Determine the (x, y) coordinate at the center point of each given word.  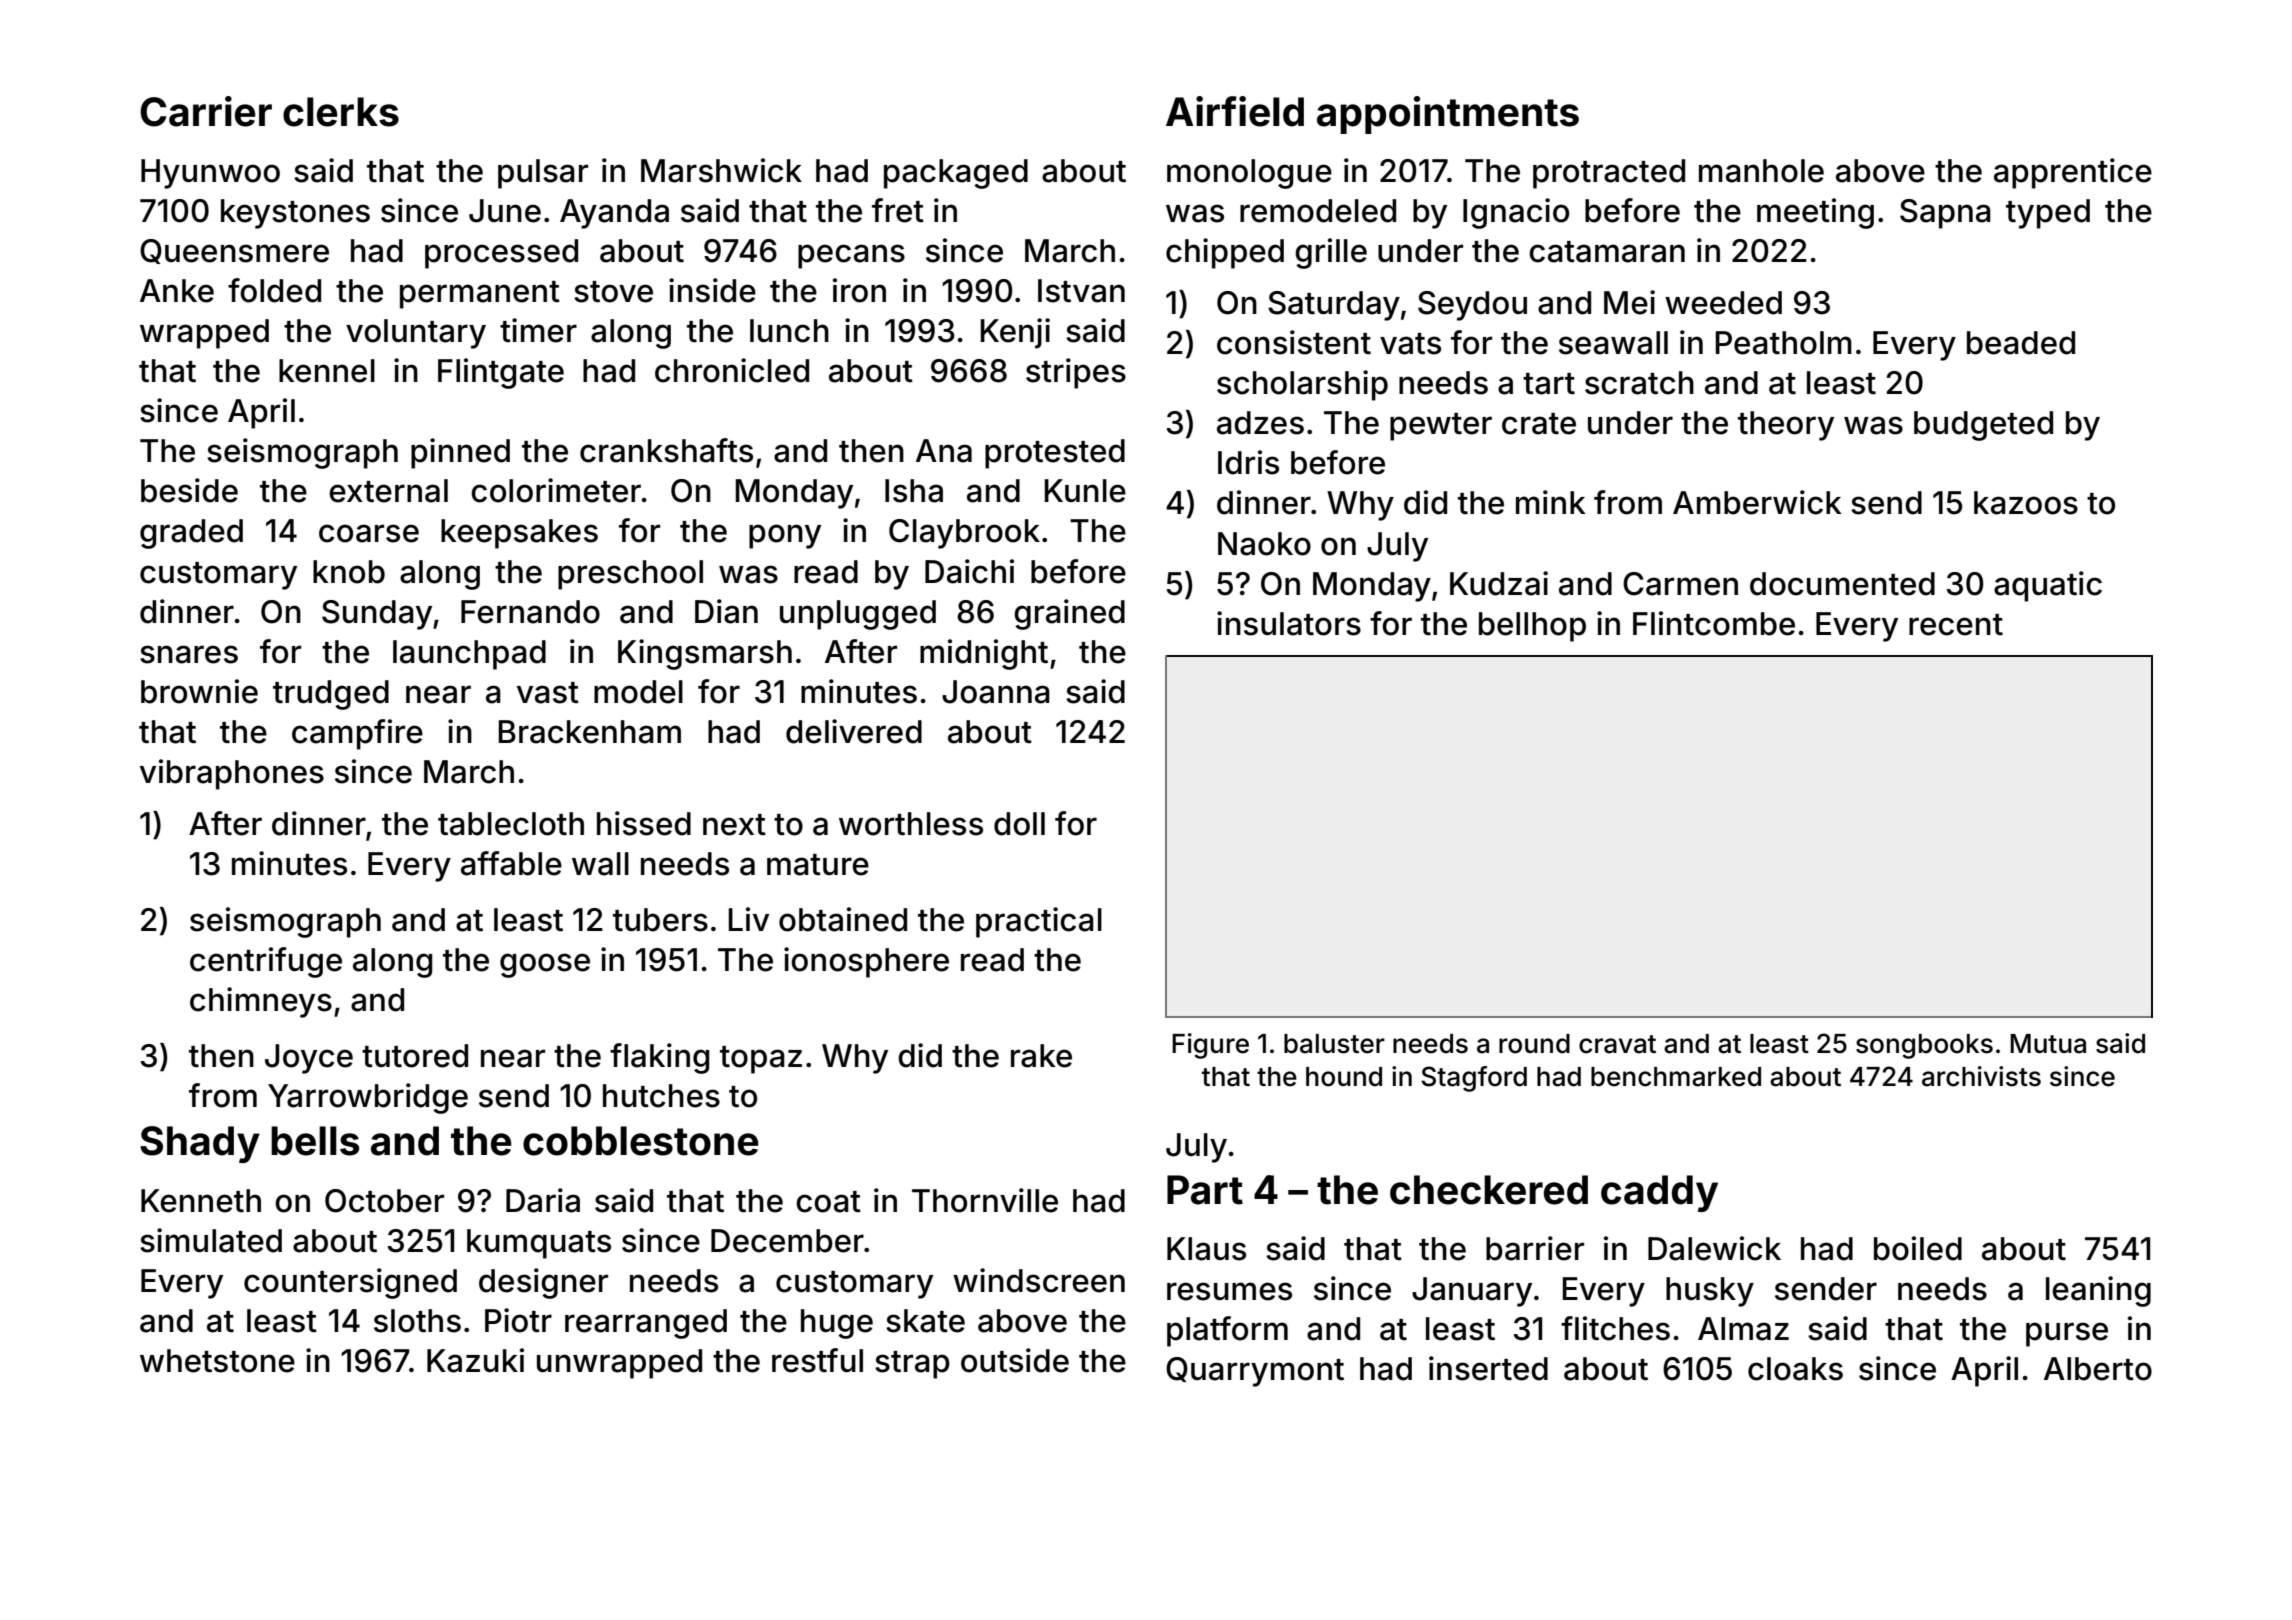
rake (1041, 1056)
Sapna (1945, 214)
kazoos (2026, 503)
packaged (956, 174)
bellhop (1532, 627)
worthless (911, 824)
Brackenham (589, 732)
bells (315, 1141)
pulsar (543, 174)
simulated (211, 1240)
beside (189, 490)
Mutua (2048, 1044)
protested (1055, 454)
